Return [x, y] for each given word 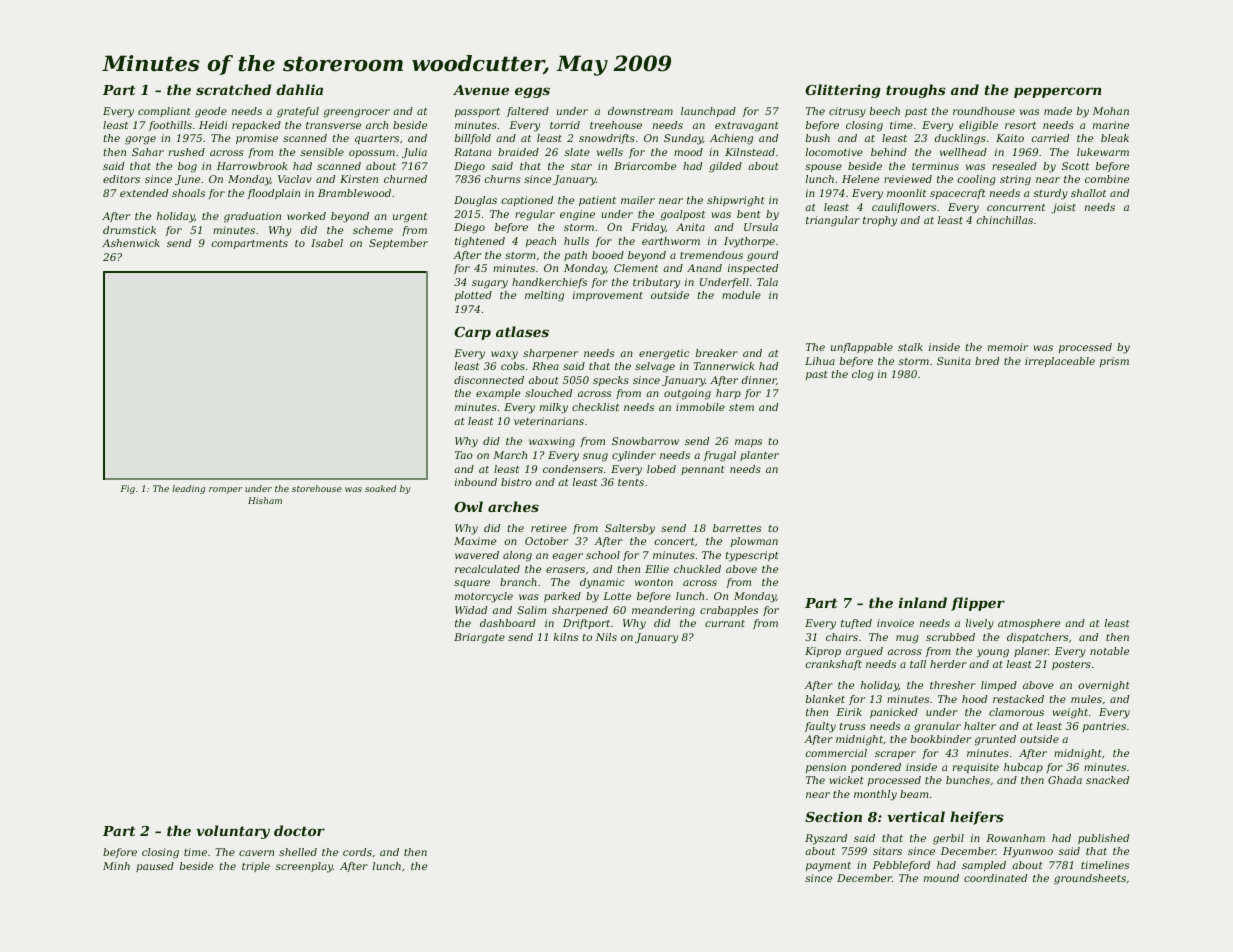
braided [518, 152]
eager [568, 557]
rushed [187, 152]
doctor [299, 830]
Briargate [479, 638]
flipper [978, 604]
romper [226, 490]
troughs [916, 91]
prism [1114, 362]
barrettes [737, 528]
